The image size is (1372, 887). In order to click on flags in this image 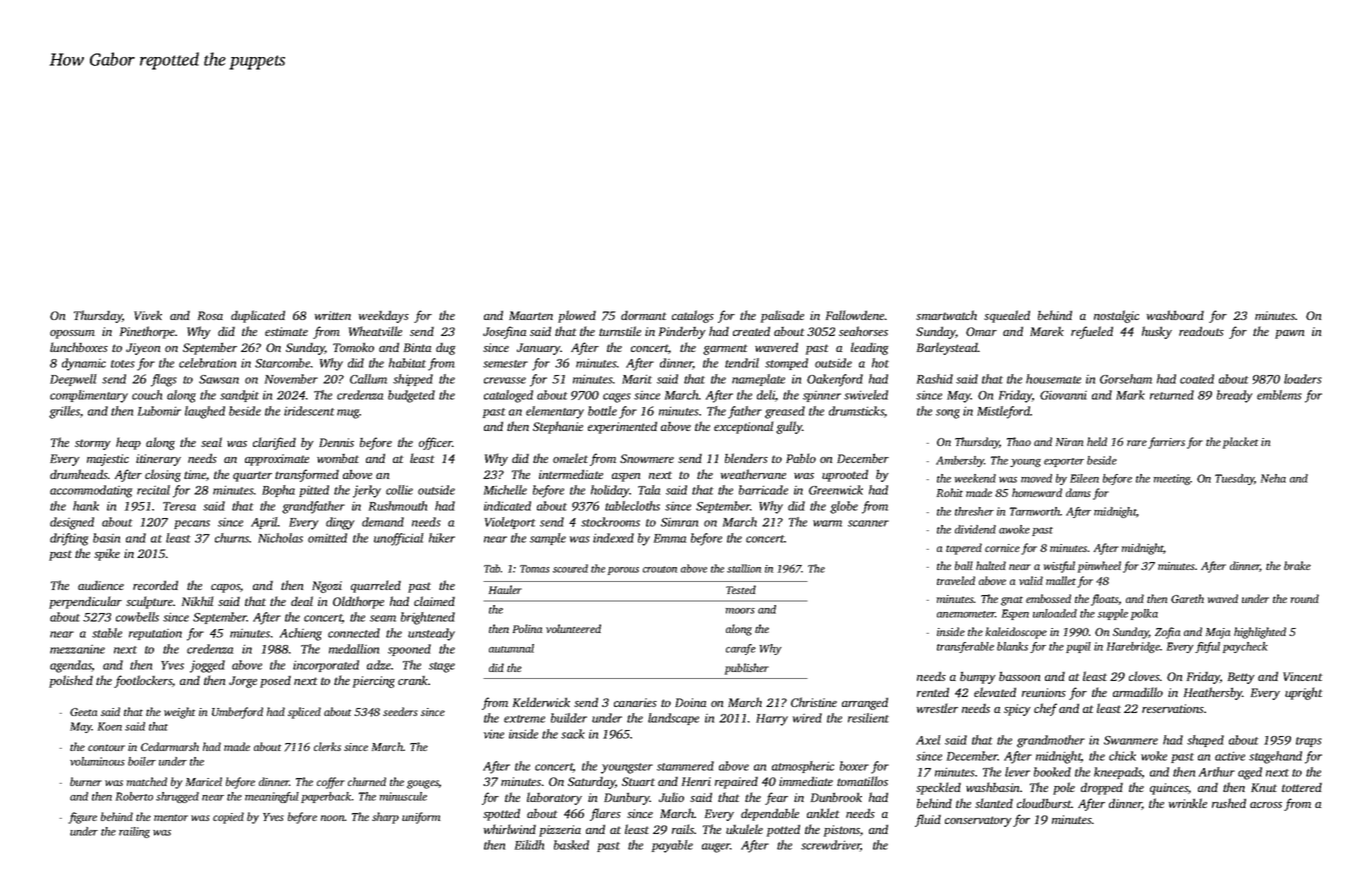, I will do `click(164, 380)`.
